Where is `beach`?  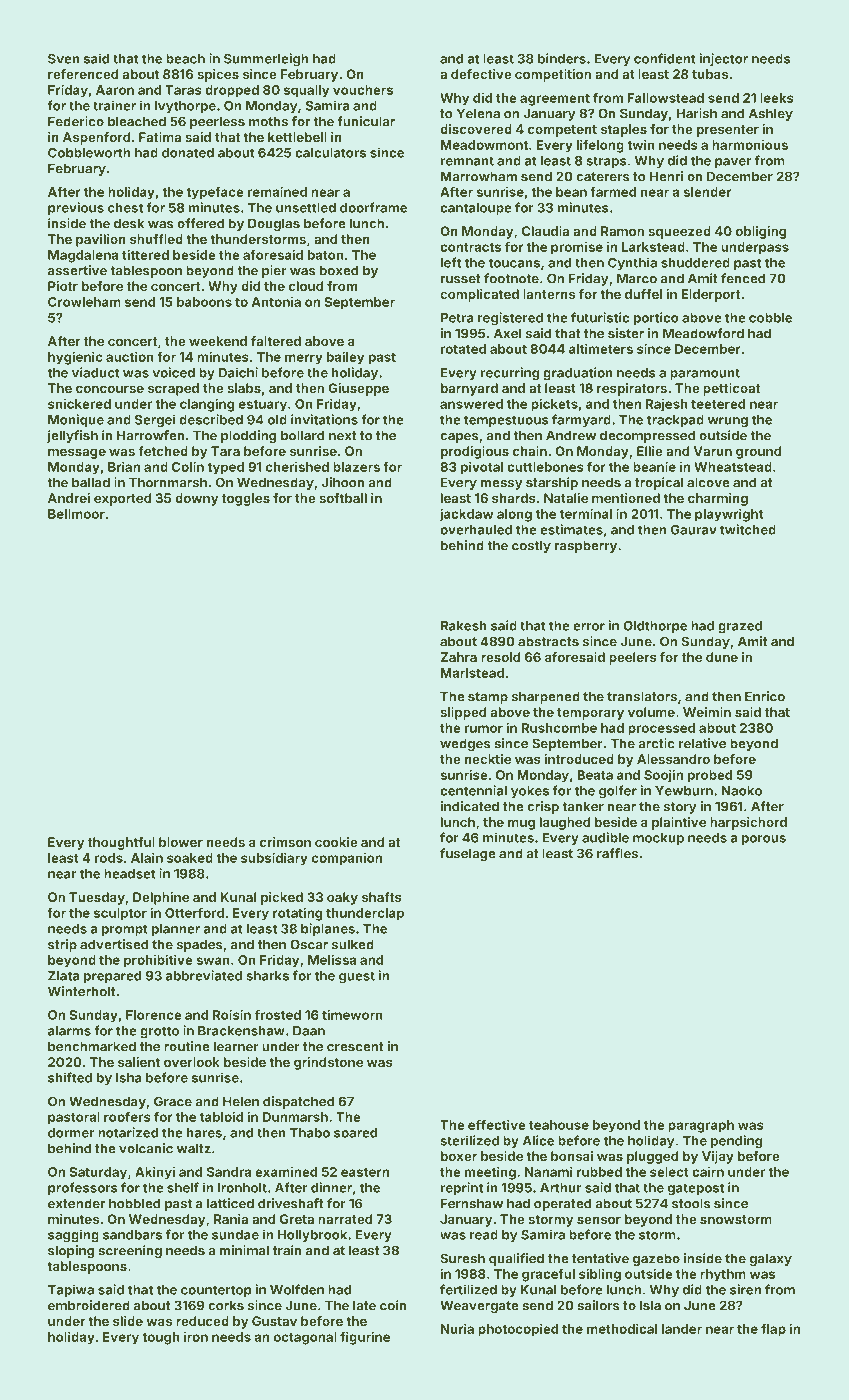 beach is located at coordinates (185, 59).
